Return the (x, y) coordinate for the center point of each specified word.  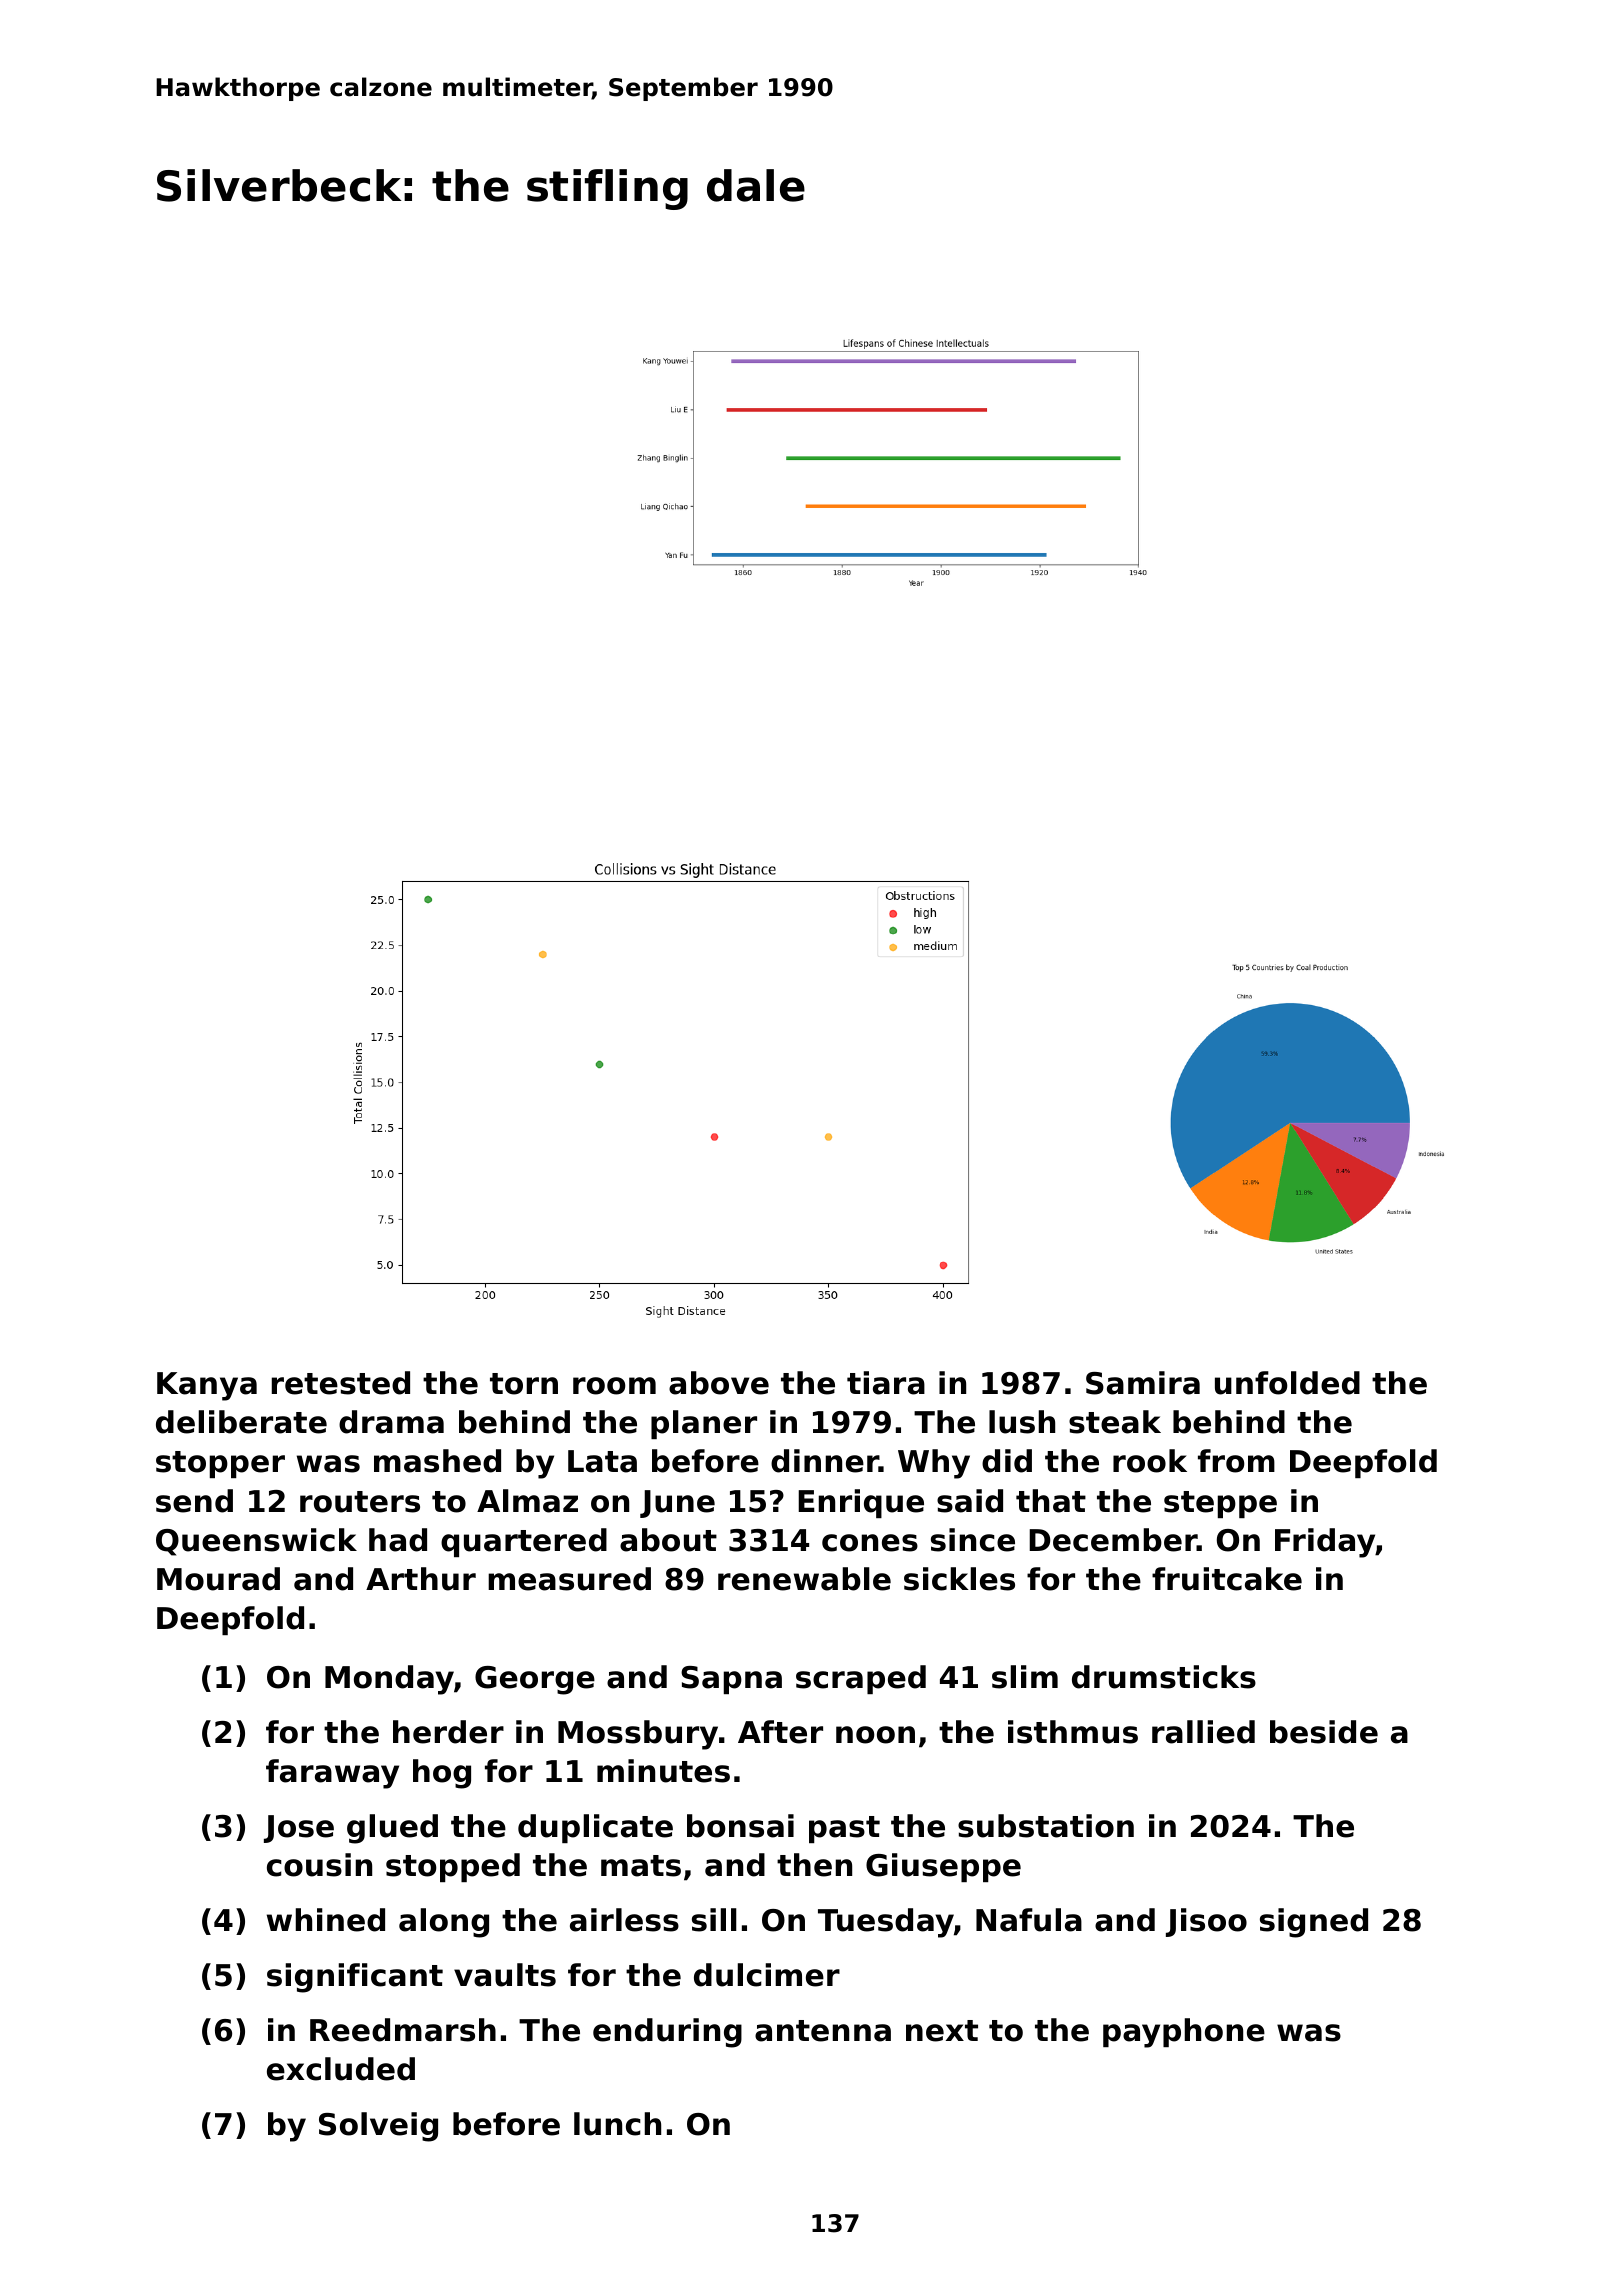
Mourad (218, 1579)
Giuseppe (943, 1867)
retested (341, 1383)
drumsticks (1164, 1677)
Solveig (378, 2127)
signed (1314, 1923)
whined (326, 1920)
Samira (1143, 1383)
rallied (1203, 1732)
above (719, 1383)
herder (448, 1732)
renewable (804, 1579)
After (780, 1732)
